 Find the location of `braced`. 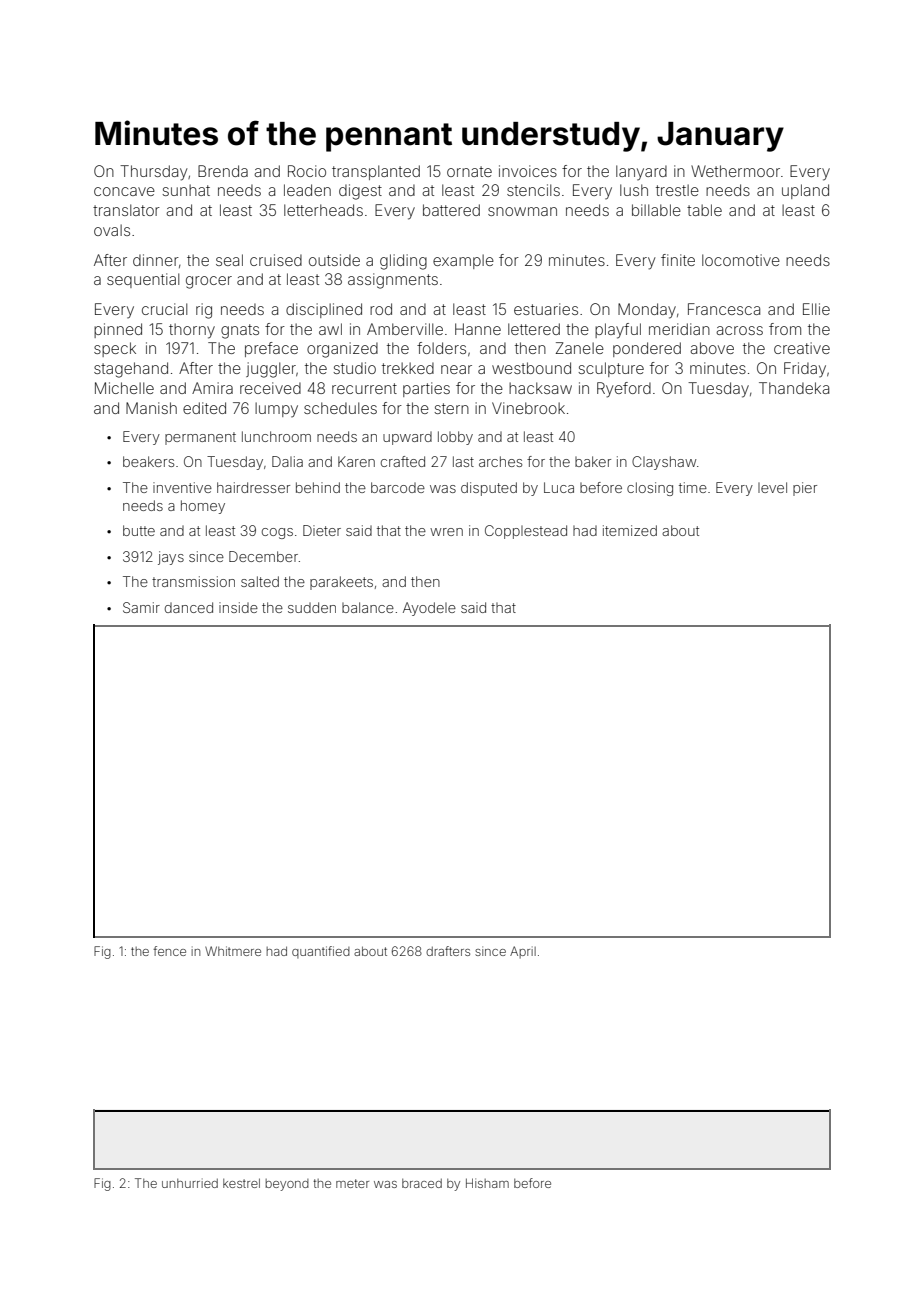

braced is located at coordinates (422, 1183).
